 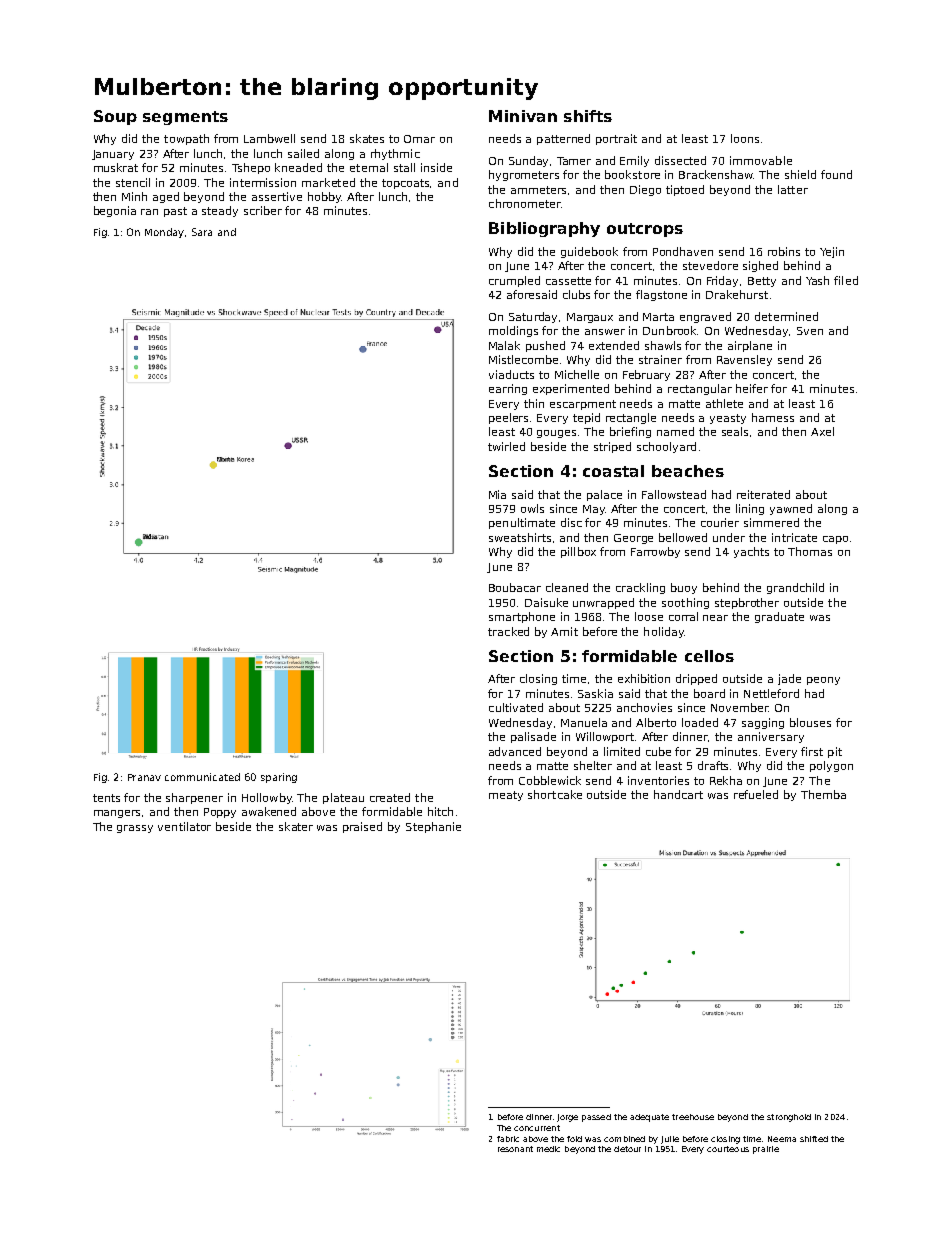 I want to click on robins, so click(x=784, y=251).
